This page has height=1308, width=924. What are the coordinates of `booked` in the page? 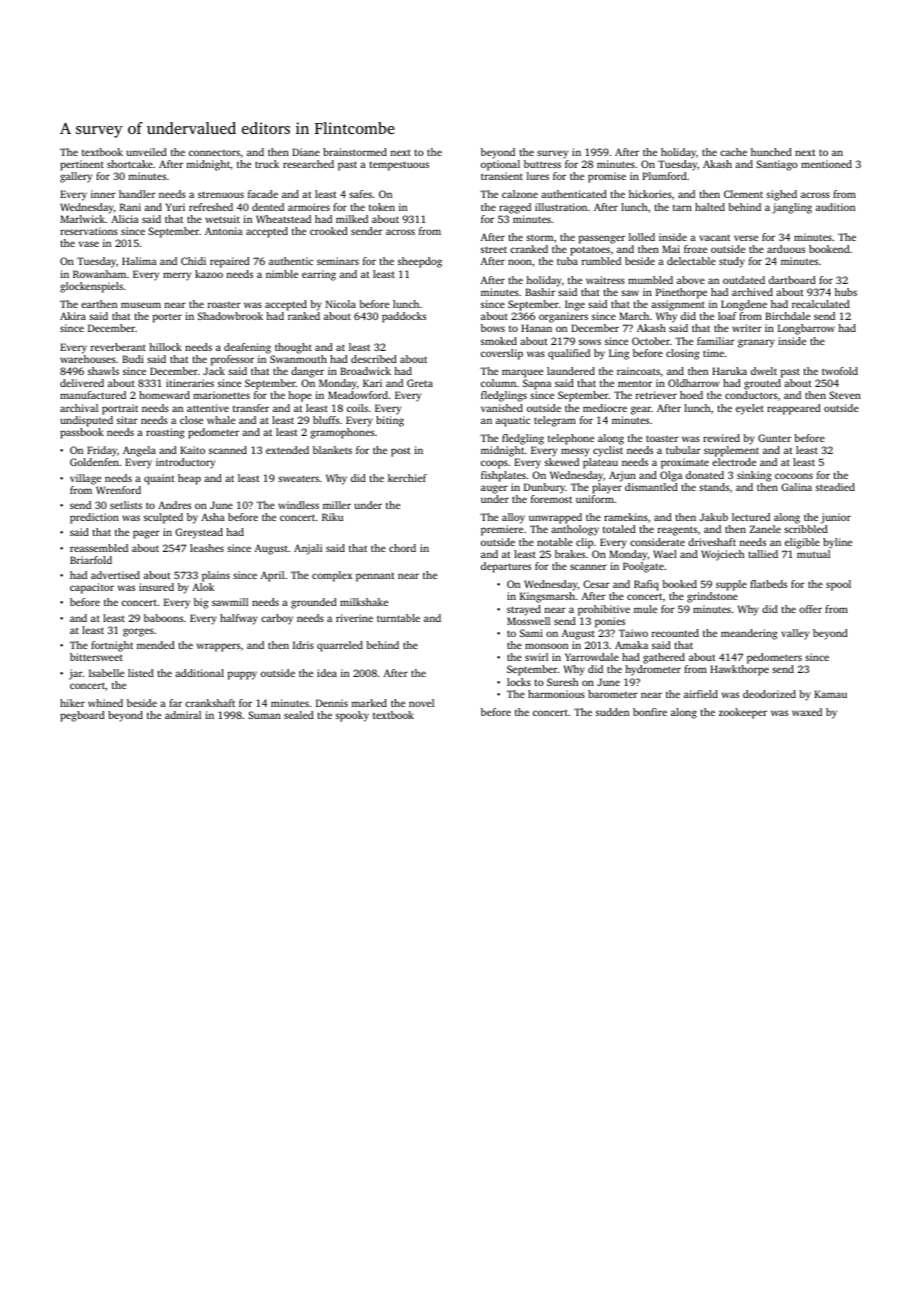 It's located at (679, 584).
